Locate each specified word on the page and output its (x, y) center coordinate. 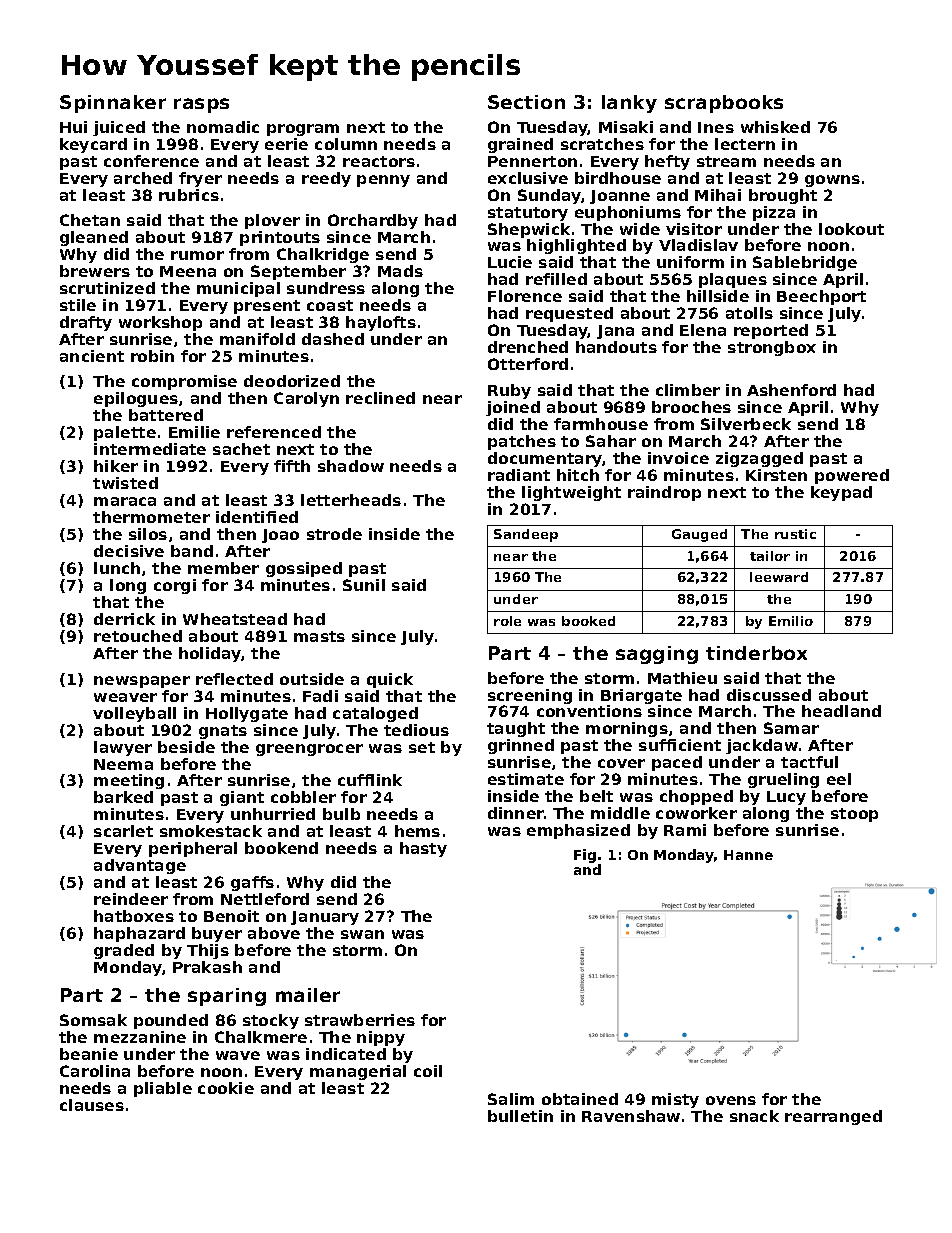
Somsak (93, 1020)
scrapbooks (724, 104)
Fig (585, 856)
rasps (201, 105)
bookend (281, 848)
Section (526, 102)
